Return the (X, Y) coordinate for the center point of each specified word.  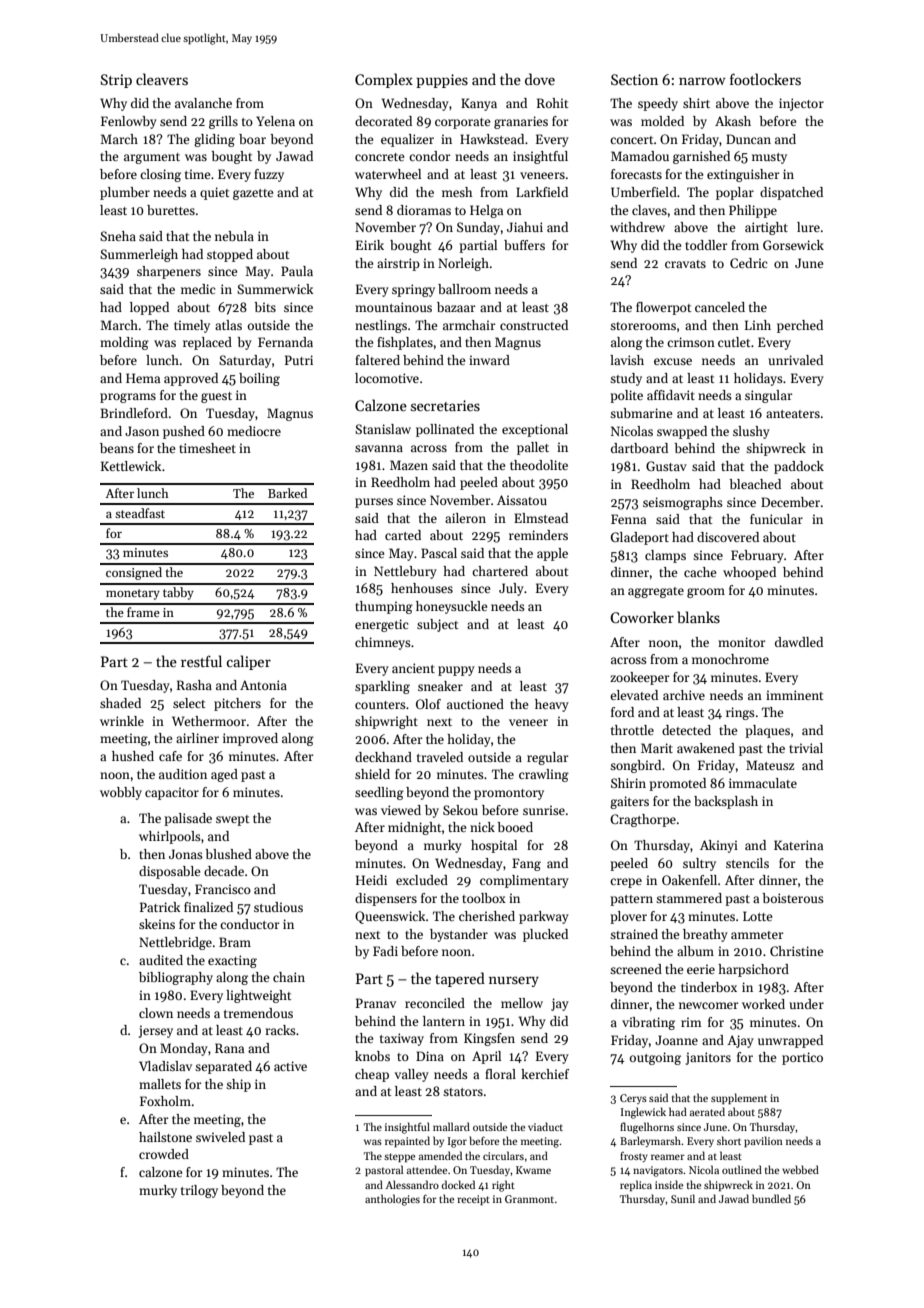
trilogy (199, 1191)
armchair (469, 325)
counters (380, 705)
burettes (171, 210)
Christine (796, 951)
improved (250, 739)
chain (289, 977)
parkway (544, 917)
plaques (767, 731)
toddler (706, 245)
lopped (149, 308)
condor (430, 156)
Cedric (748, 263)
